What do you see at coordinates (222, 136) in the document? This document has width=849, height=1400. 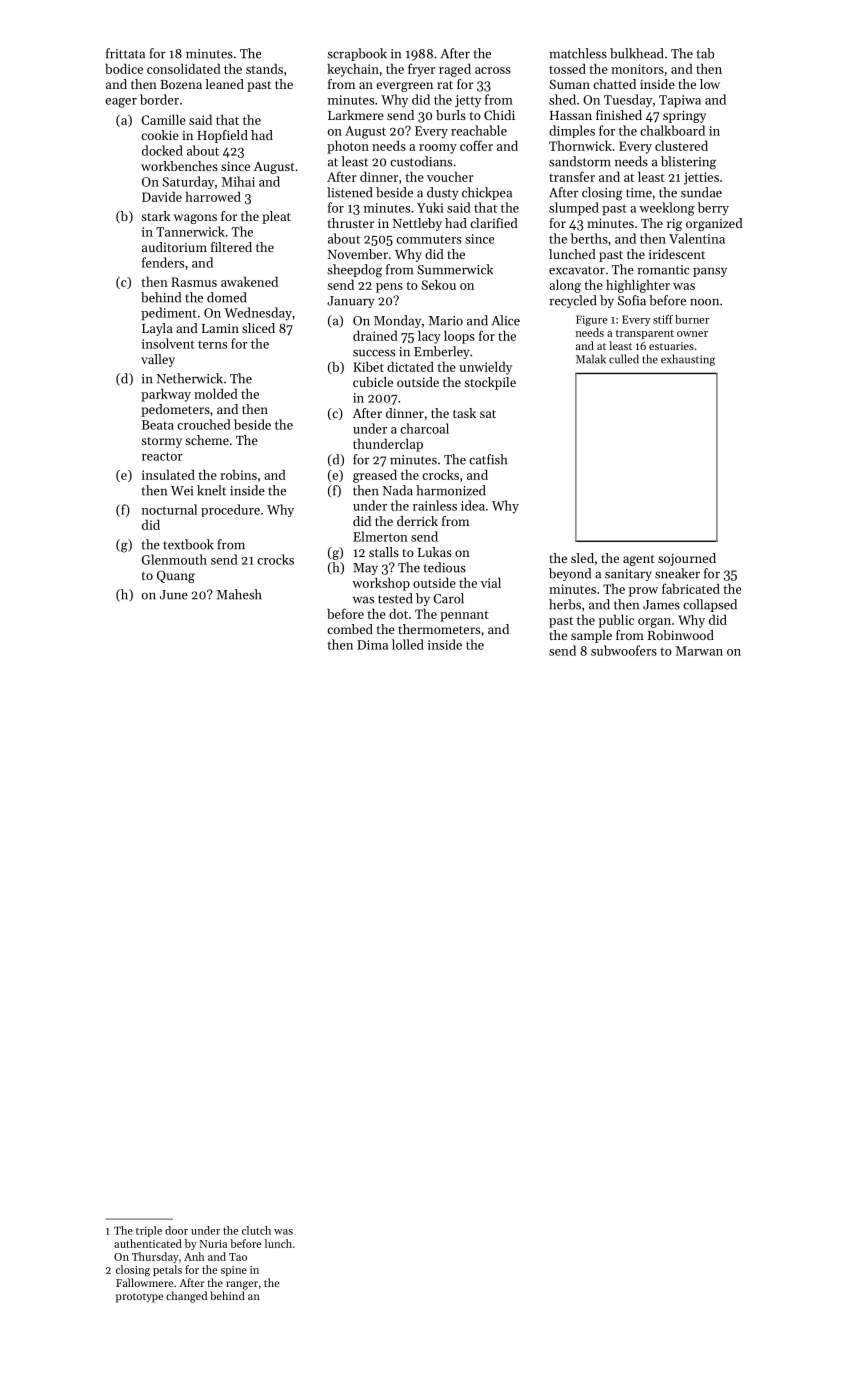 I see `Hopfield` at bounding box center [222, 136].
